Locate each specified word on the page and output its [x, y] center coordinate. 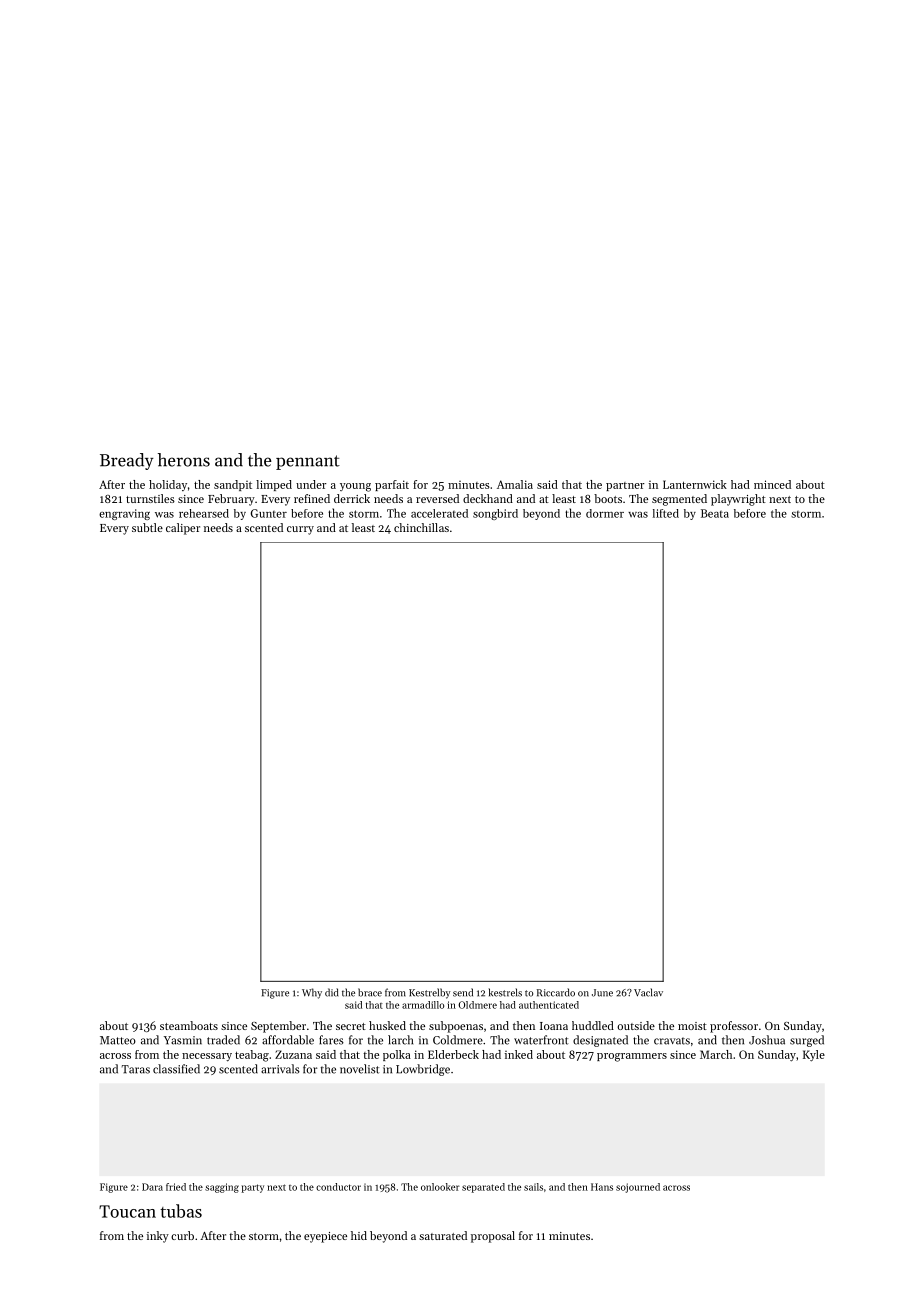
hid [359, 1235]
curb [182, 1235]
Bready [127, 461]
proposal [493, 1237]
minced [772, 484]
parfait [392, 485]
